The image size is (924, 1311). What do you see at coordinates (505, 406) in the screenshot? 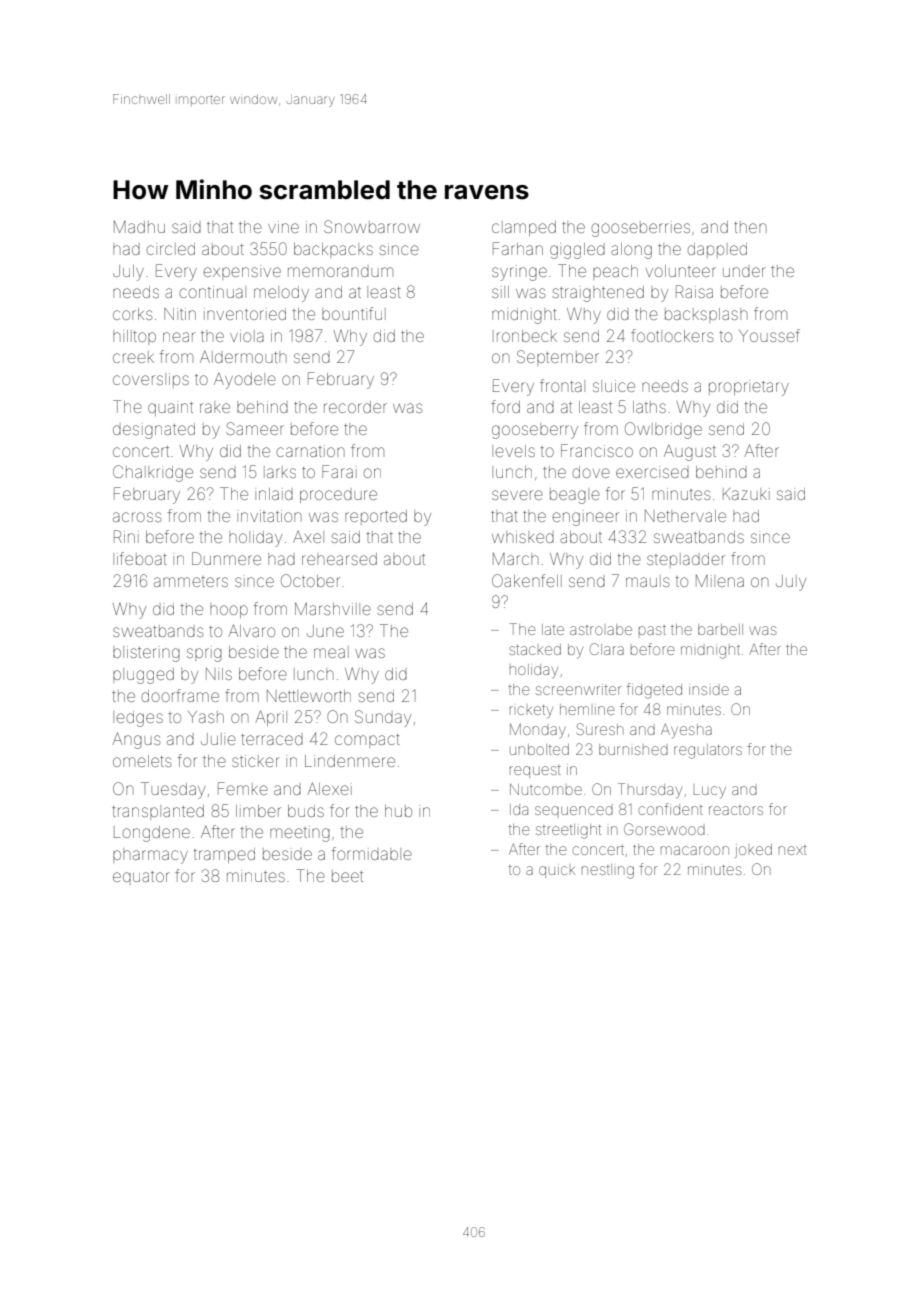
I see `ford` at bounding box center [505, 406].
